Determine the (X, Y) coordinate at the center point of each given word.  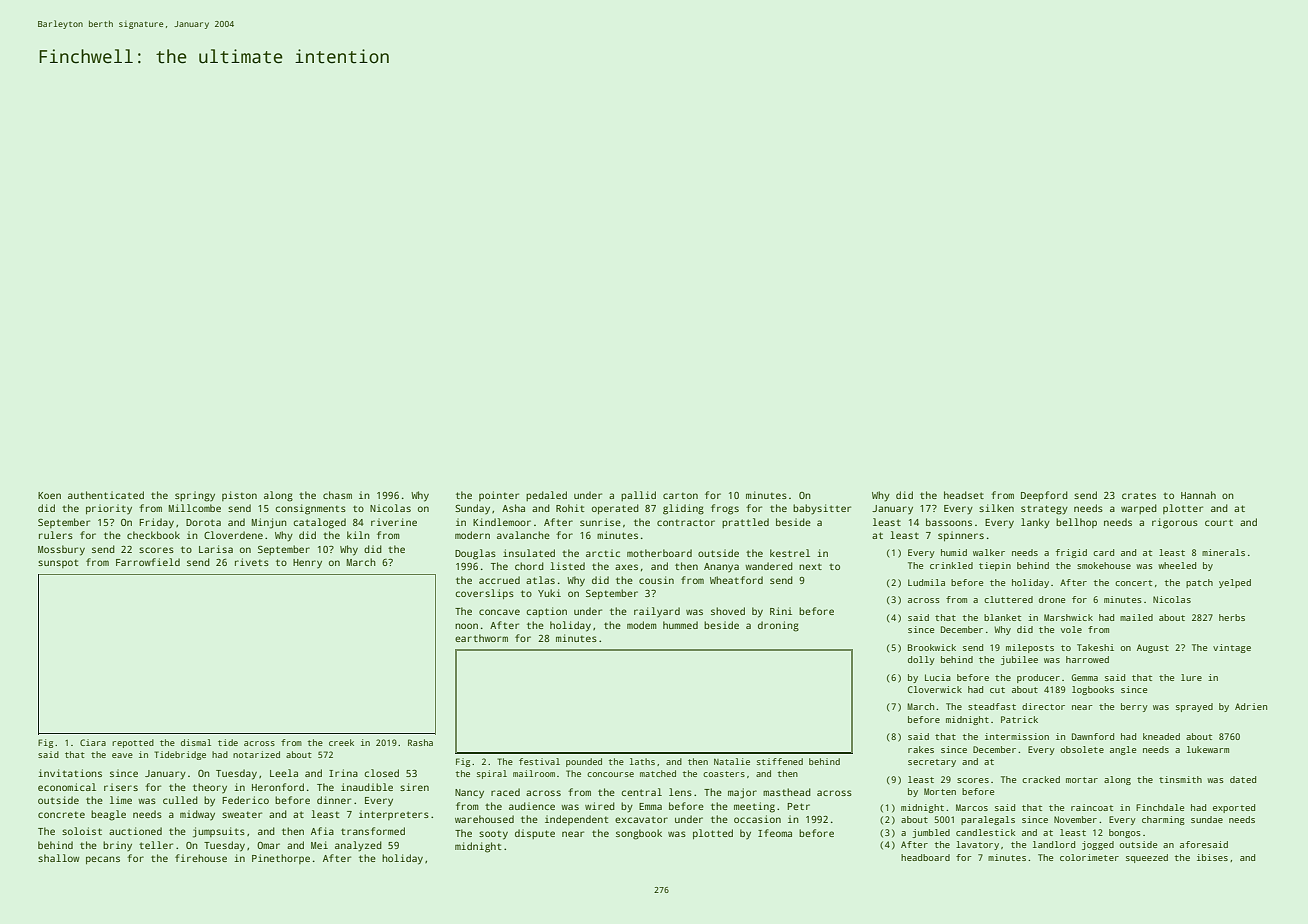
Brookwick (932, 647)
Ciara (93, 742)
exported (1234, 808)
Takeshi (1095, 647)
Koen (49, 495)
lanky (1035, 523)
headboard (925, 857)
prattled (745, 523)
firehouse (201, 858)
